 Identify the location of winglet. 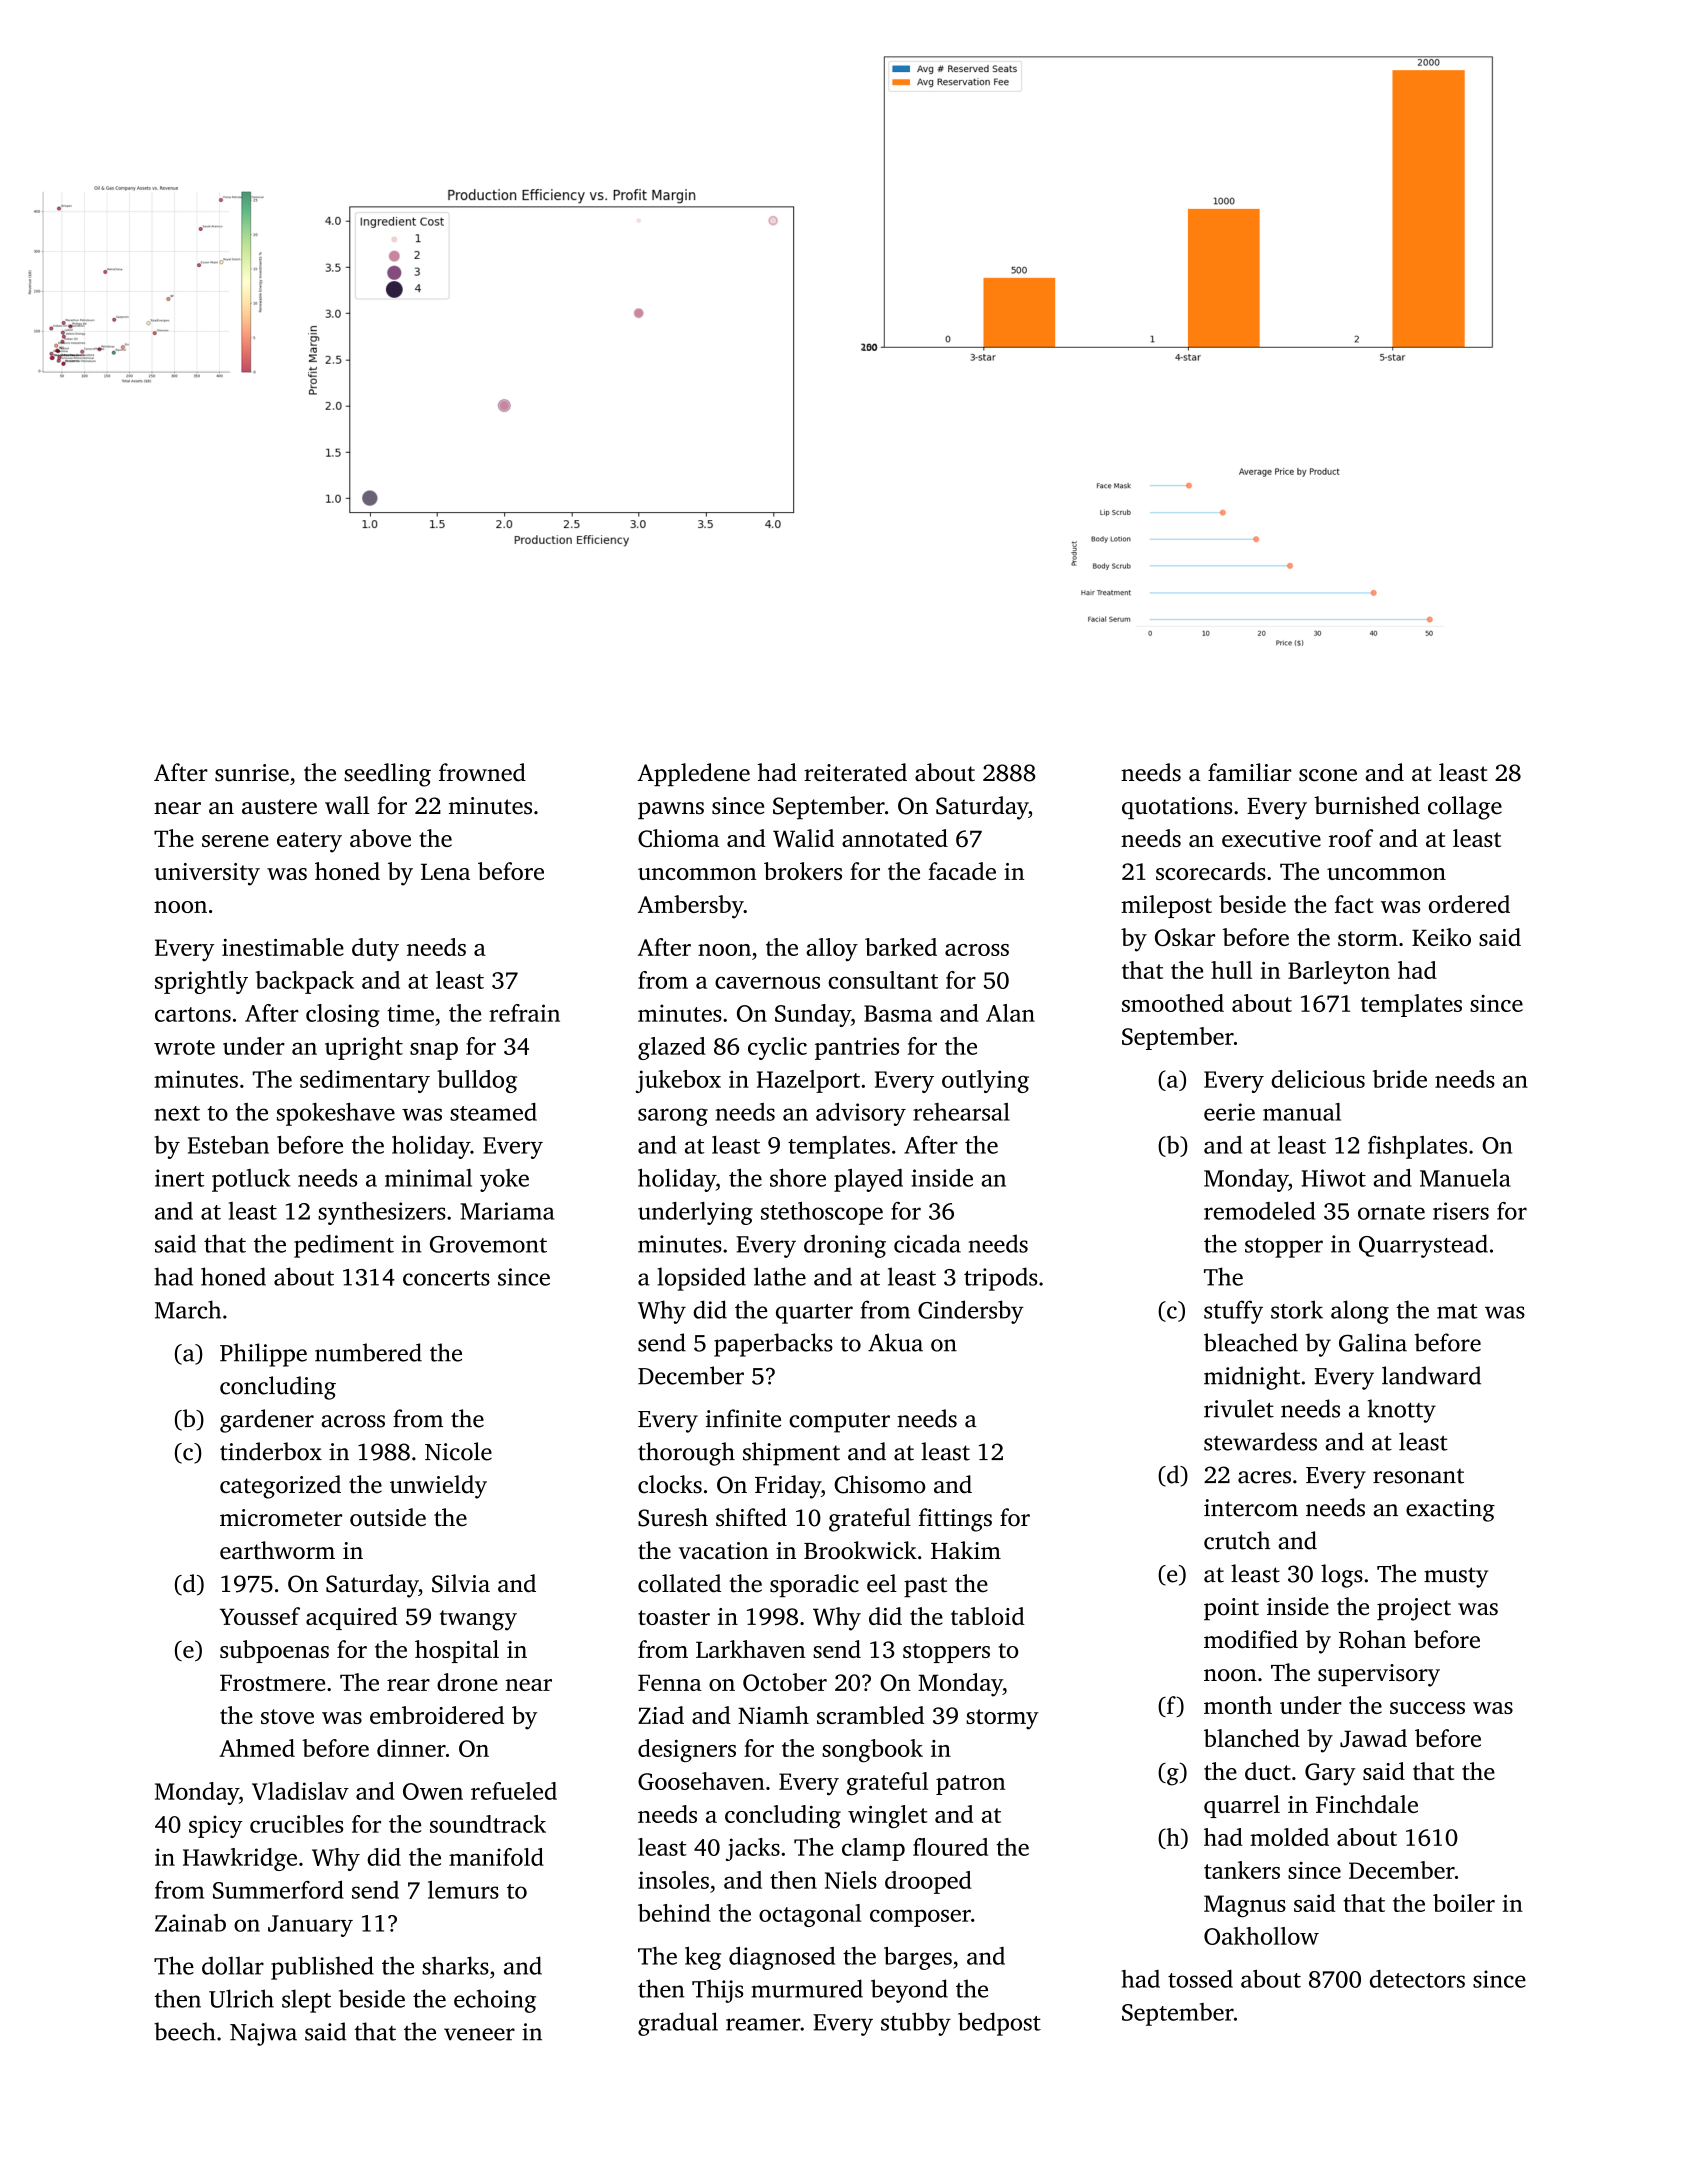
(887, 1816).
